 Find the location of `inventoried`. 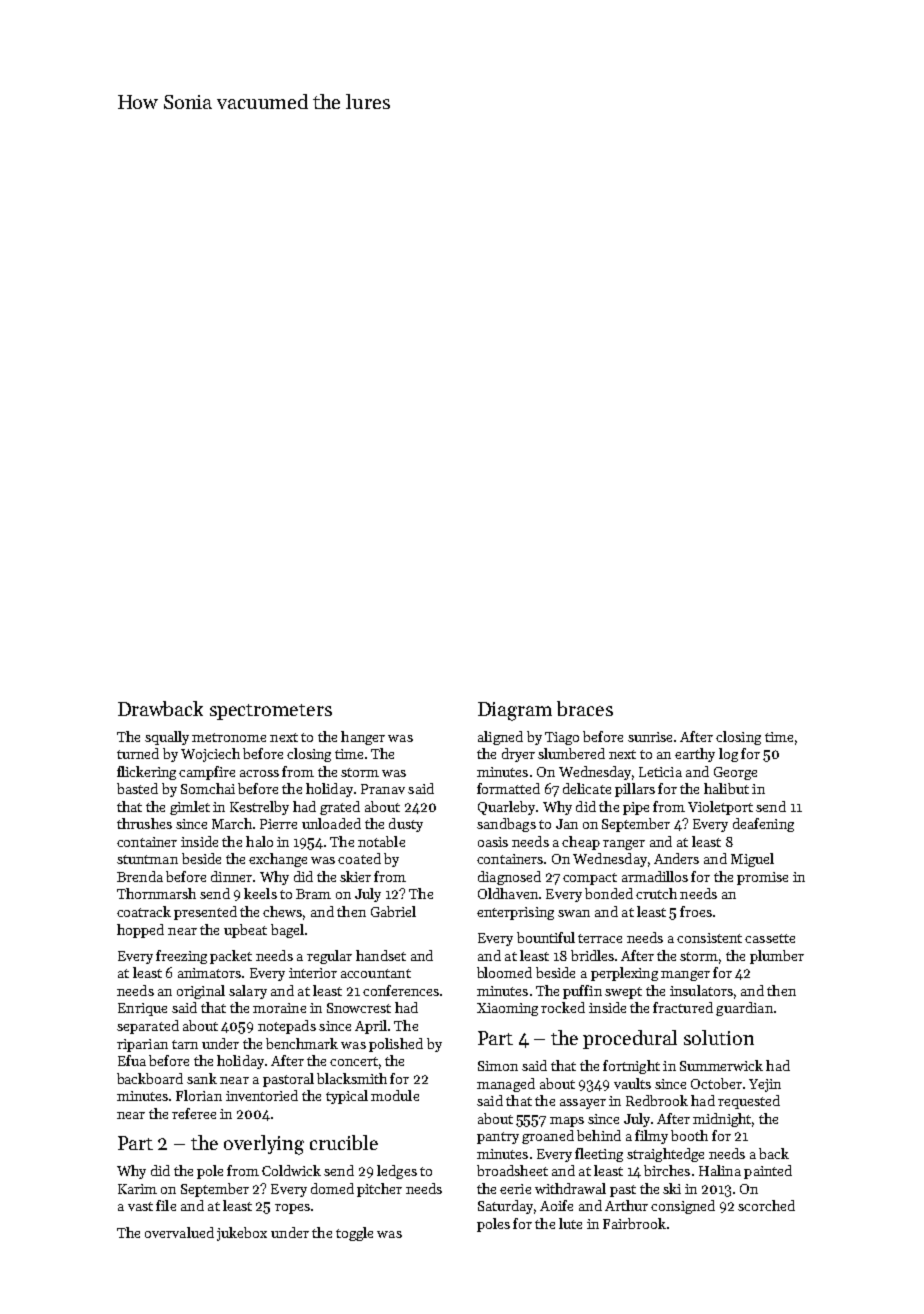

inventoried is located at coordinates (262, 1095).
